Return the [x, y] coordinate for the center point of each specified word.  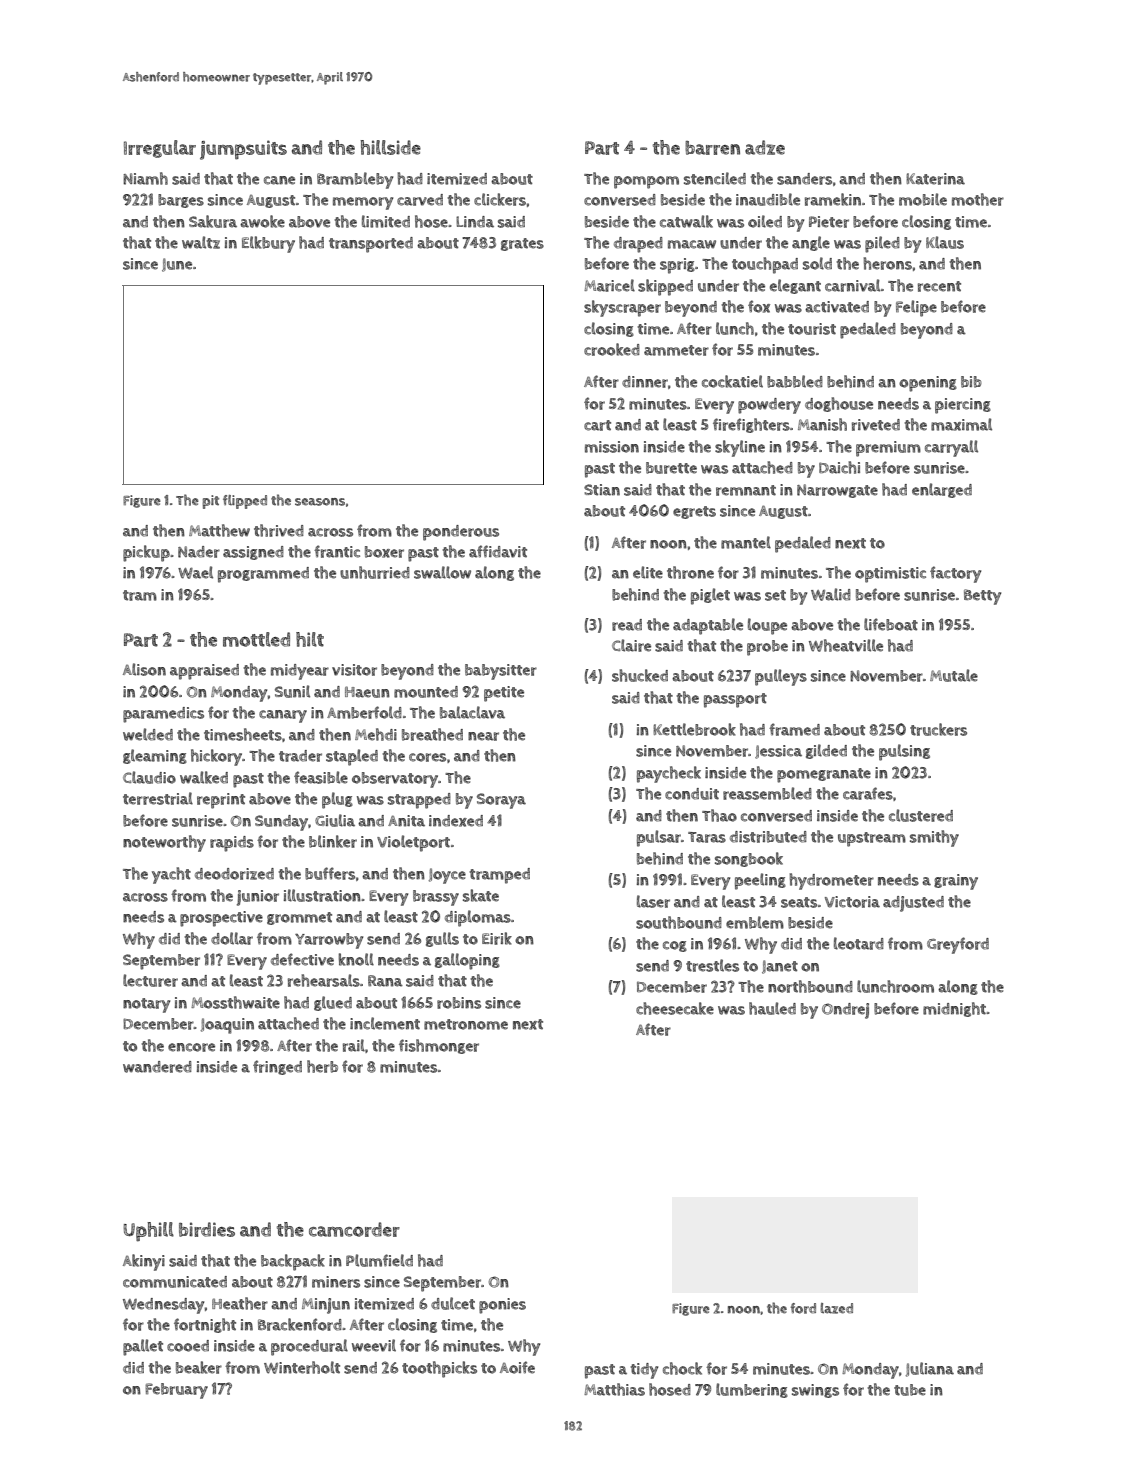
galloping [467, 961]
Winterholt [302, 1367]
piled [882, 244]
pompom [646, 182]
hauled [772, 1008]
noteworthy [164, 843]
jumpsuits [243, 150]
